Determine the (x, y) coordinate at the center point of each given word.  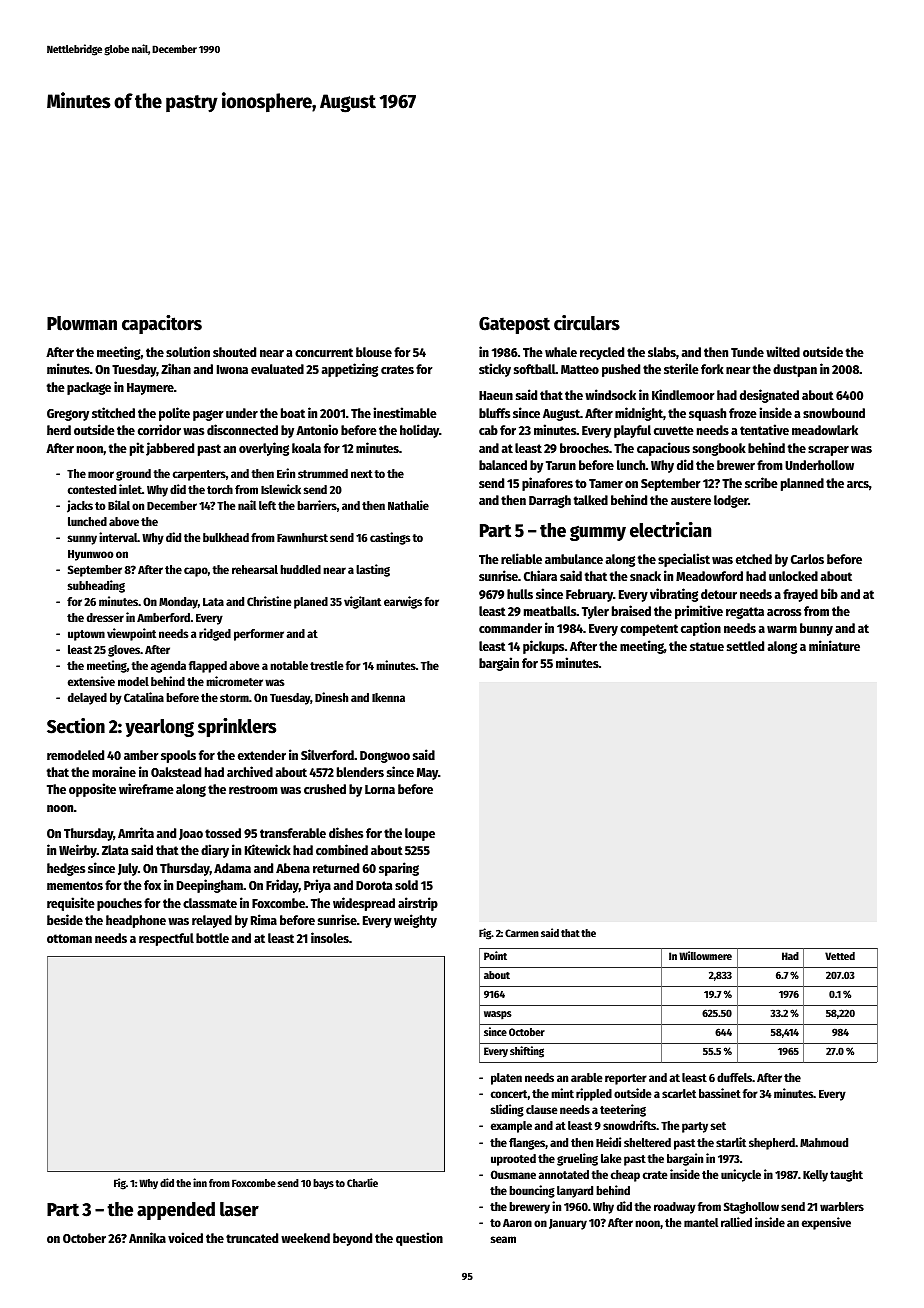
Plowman (82, 323)
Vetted (840, 956)
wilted (783, 351)
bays (323, 1184)
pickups (544, 647)
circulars (587, 323)
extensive (91, 681)
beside (65, 919)
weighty (415, 921)
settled (745, 646)
